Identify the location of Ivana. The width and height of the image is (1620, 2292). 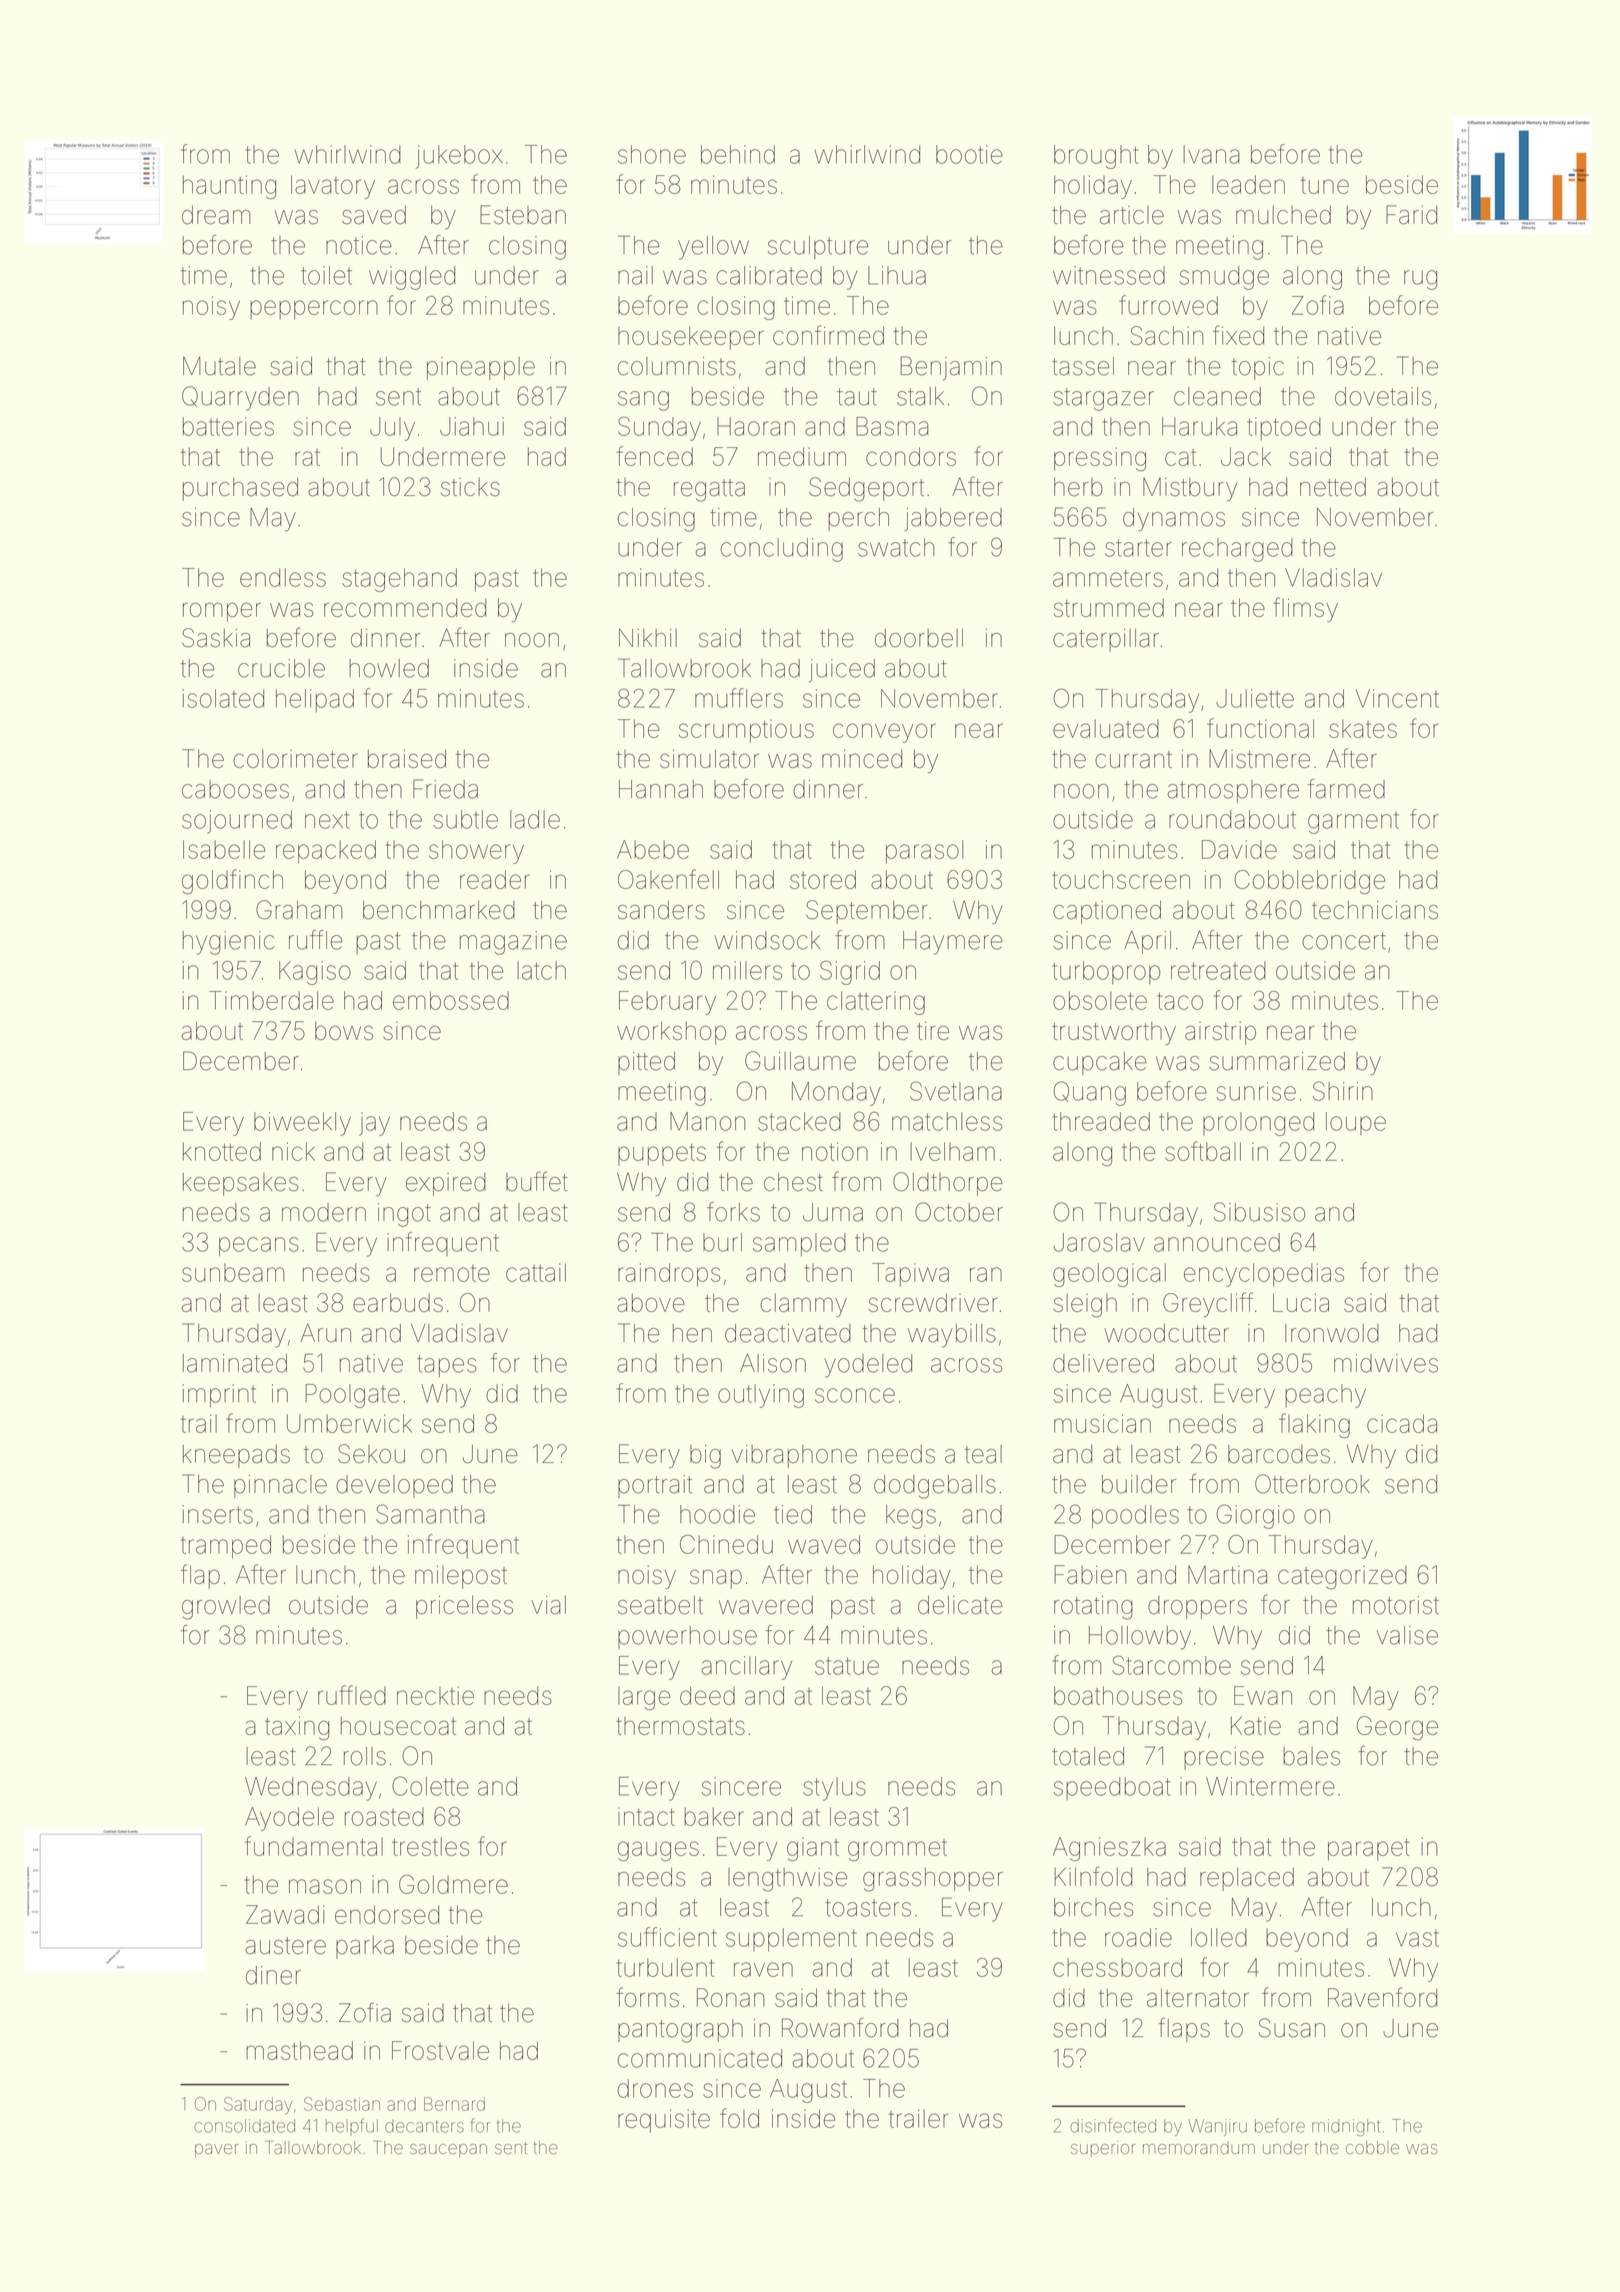
(1211, 154).
